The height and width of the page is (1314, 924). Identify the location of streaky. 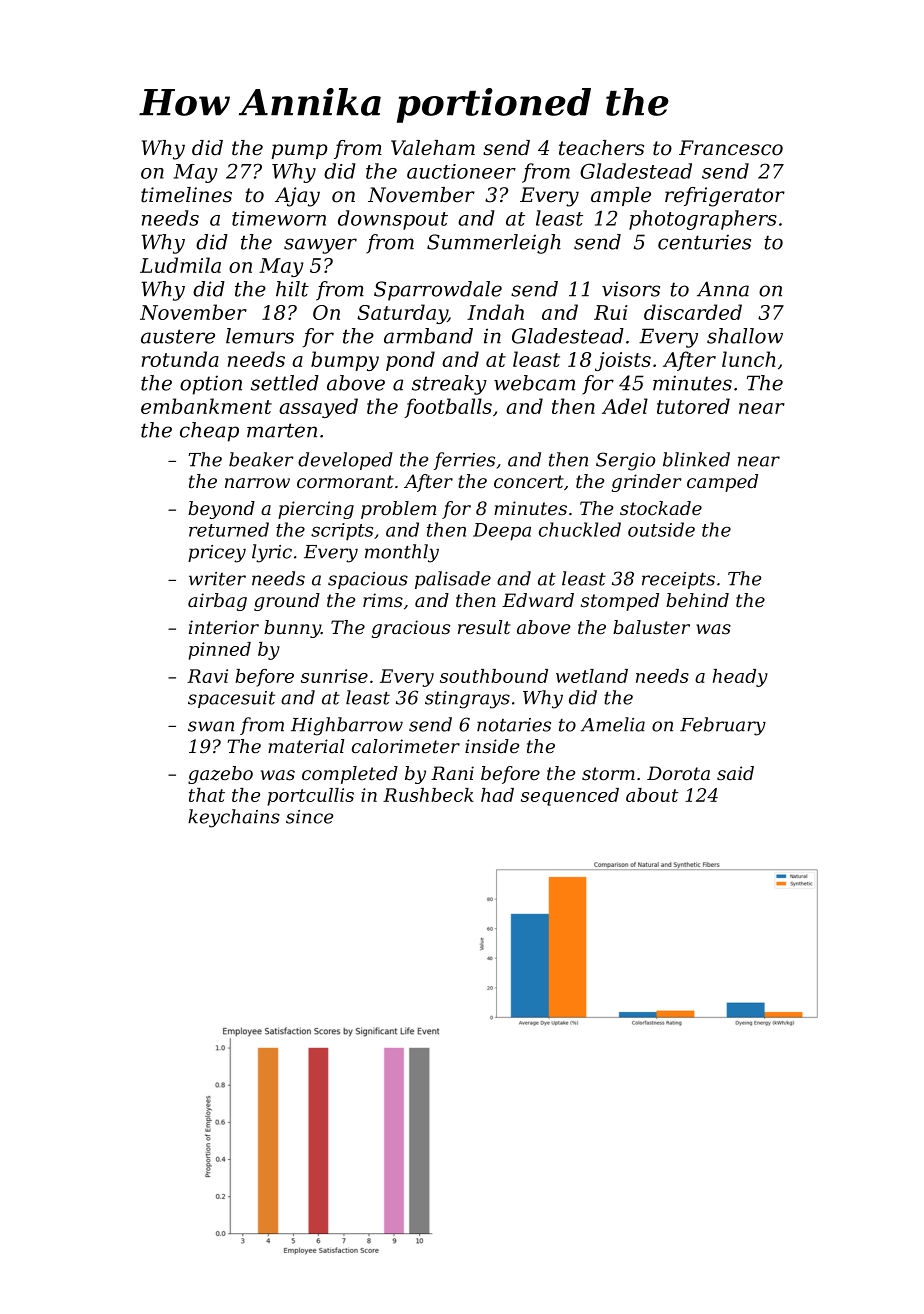
(449, 385).
